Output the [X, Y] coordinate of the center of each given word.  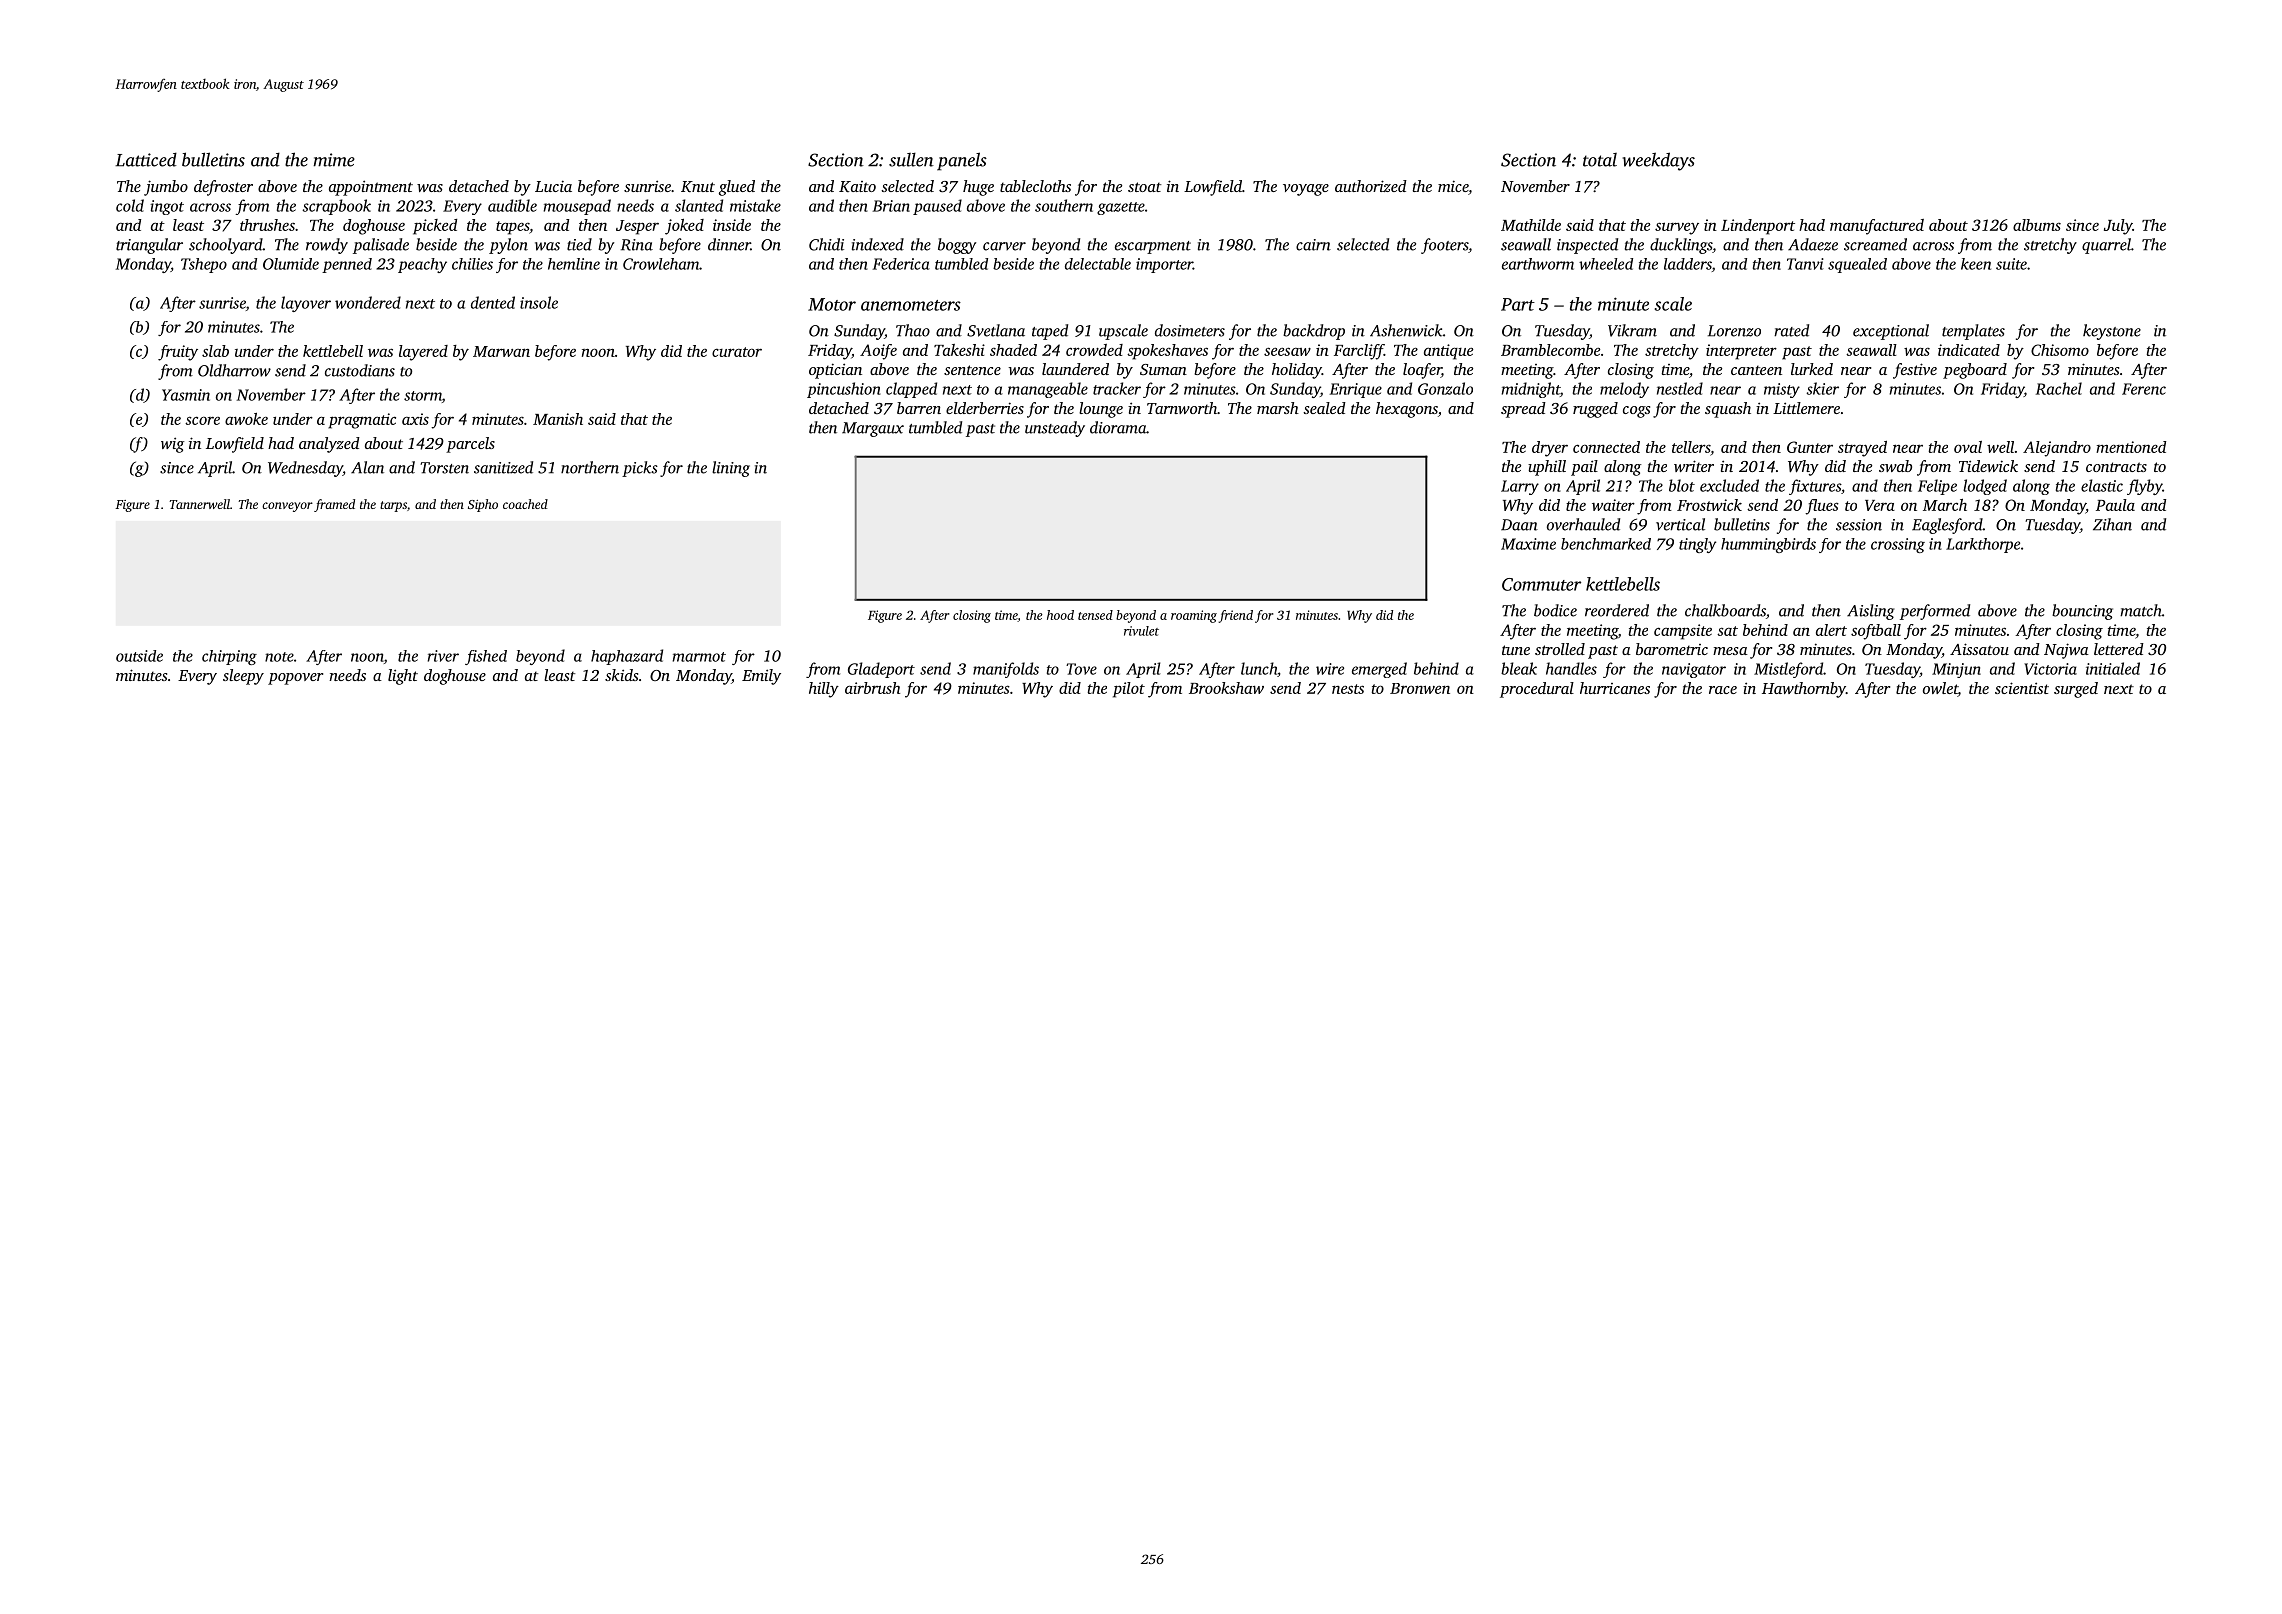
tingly [1697, 545]
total [1600, 160]
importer [1164, 265]
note [279, 657]
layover [306, 304]
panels [962, 161]
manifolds [1006, 670]
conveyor [287, 507]
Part [1518, 304]
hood [1060, 615]
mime [334, 160]
